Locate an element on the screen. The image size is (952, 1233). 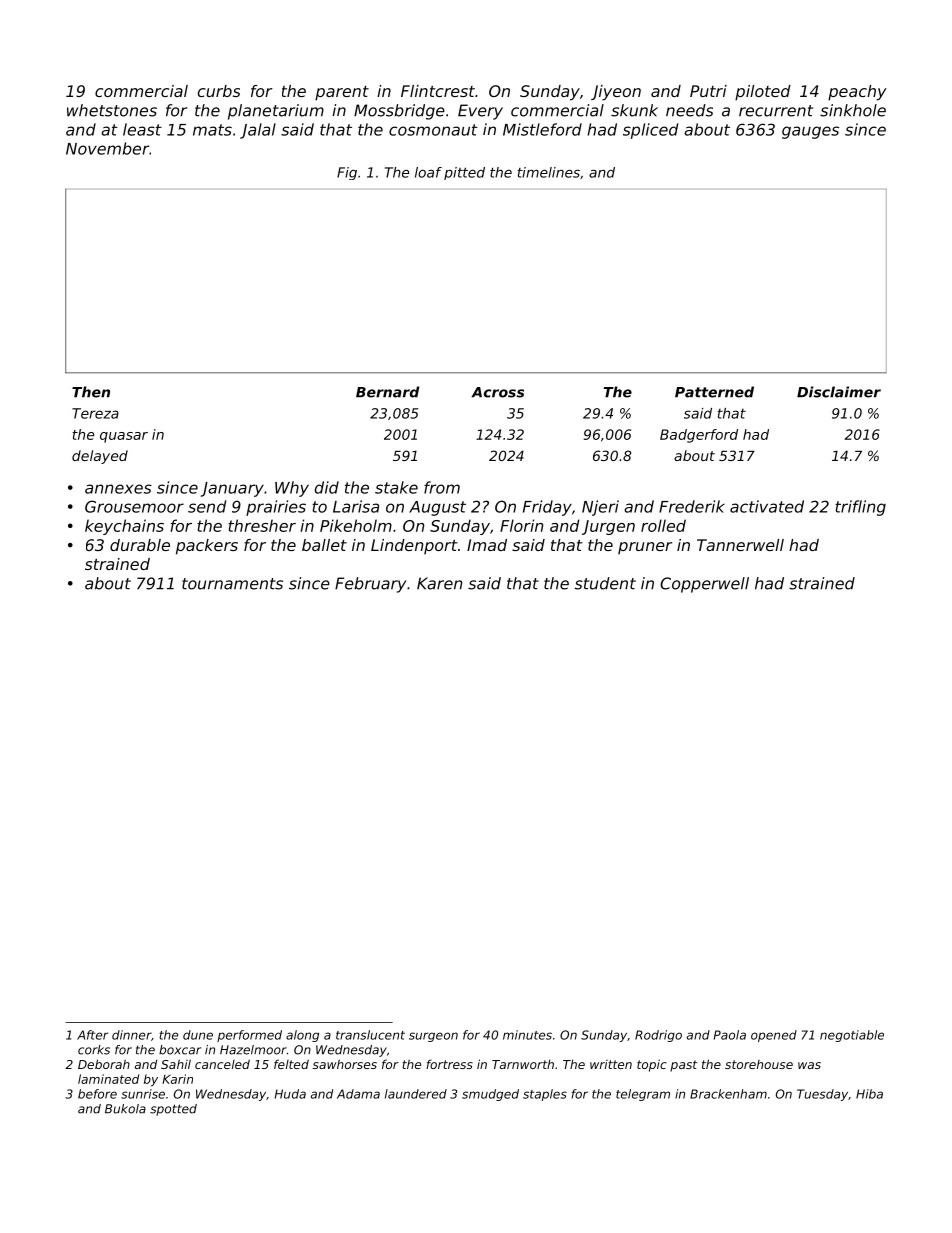
dinner is located at coordinates (131, 1035).
